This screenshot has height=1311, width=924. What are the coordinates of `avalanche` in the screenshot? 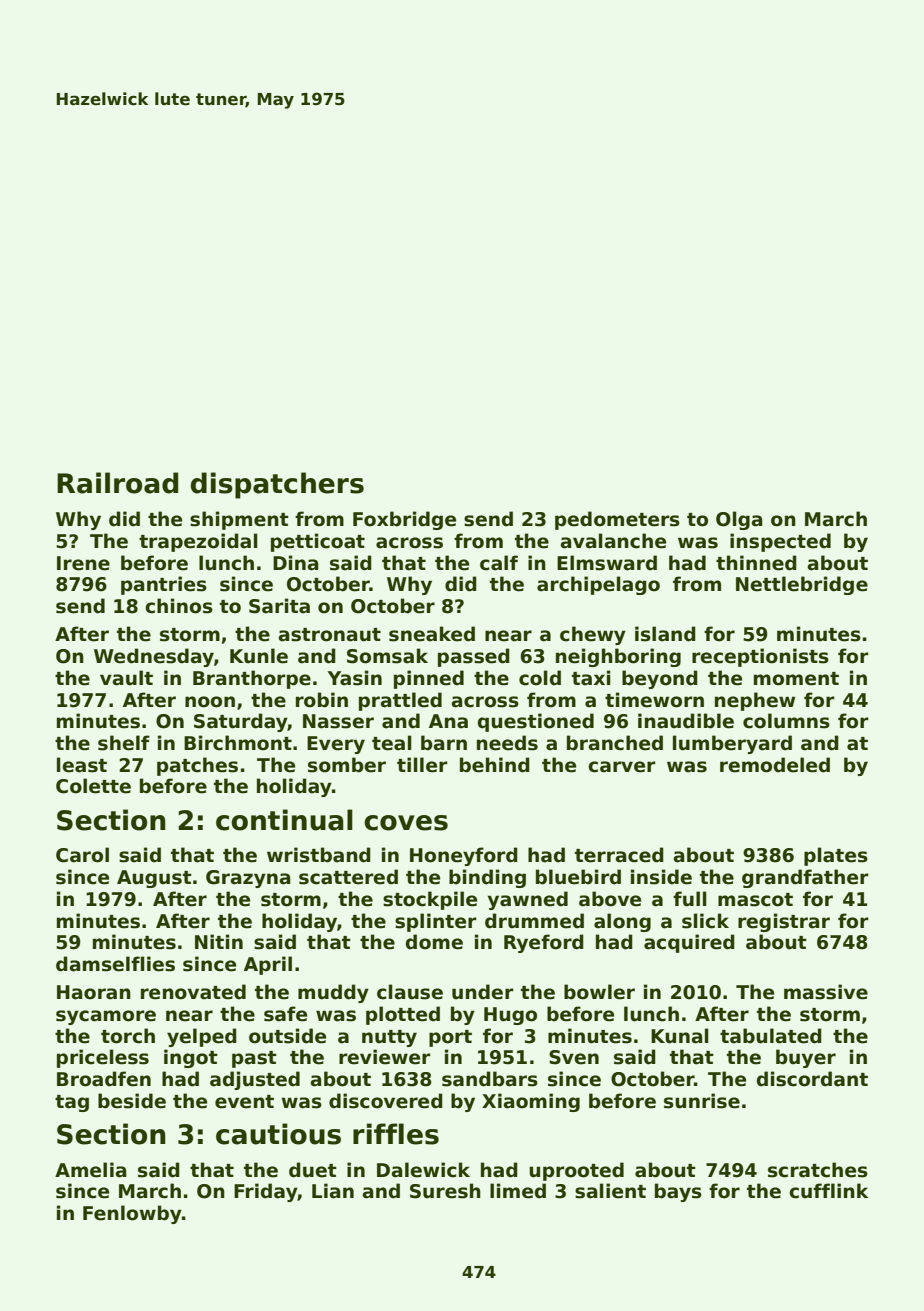 It's located at (613, 541).
